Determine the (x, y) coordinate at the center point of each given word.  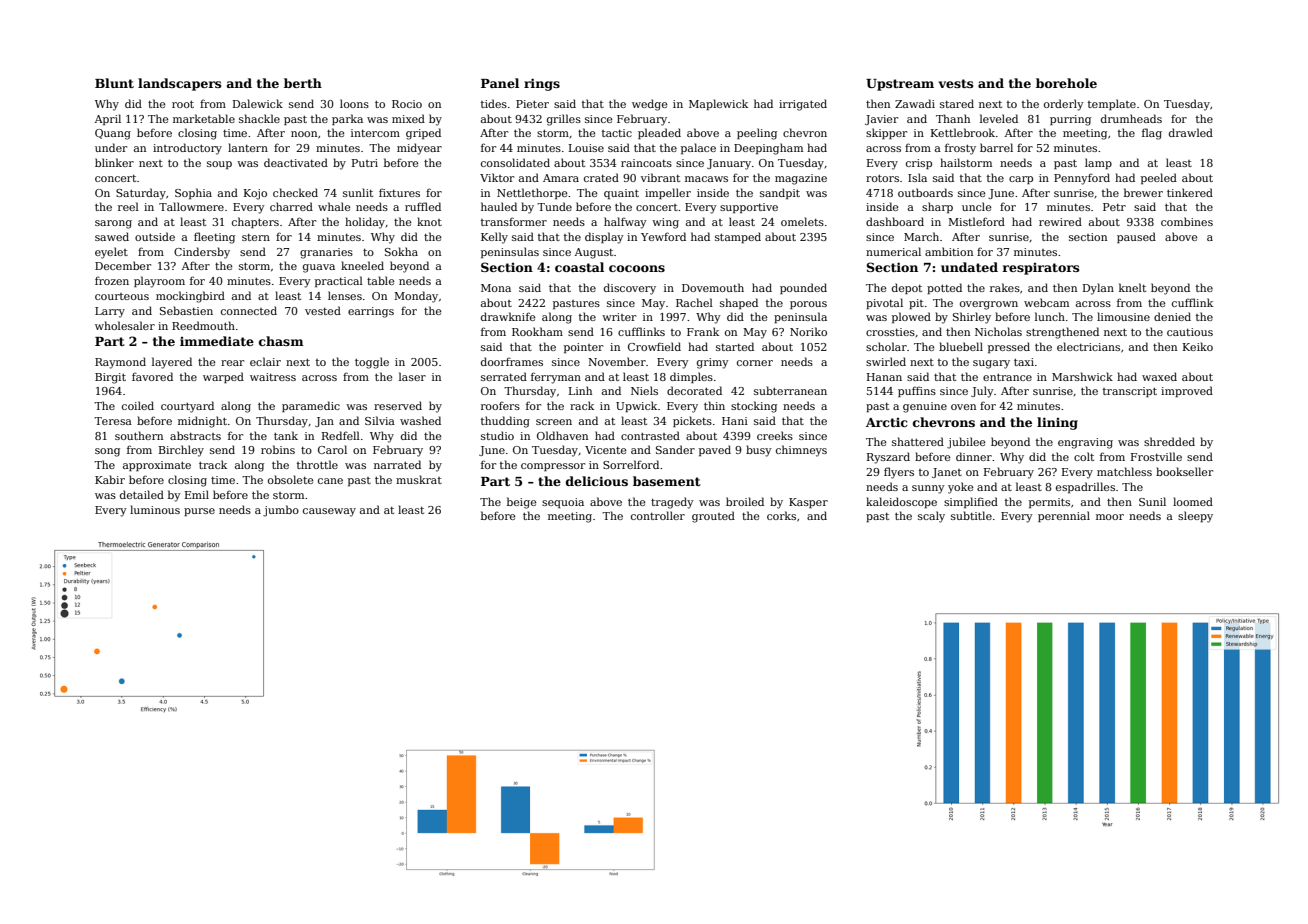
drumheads (1131, 118)
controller (658, 515)
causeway (329, 512)
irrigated (803, 105)
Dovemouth (713, 287)
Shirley (972, 318)
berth (303, 83)
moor (1110, 517)
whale (334, 206)
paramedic (311, 406)
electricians (1088, 346)
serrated (504, 376)
